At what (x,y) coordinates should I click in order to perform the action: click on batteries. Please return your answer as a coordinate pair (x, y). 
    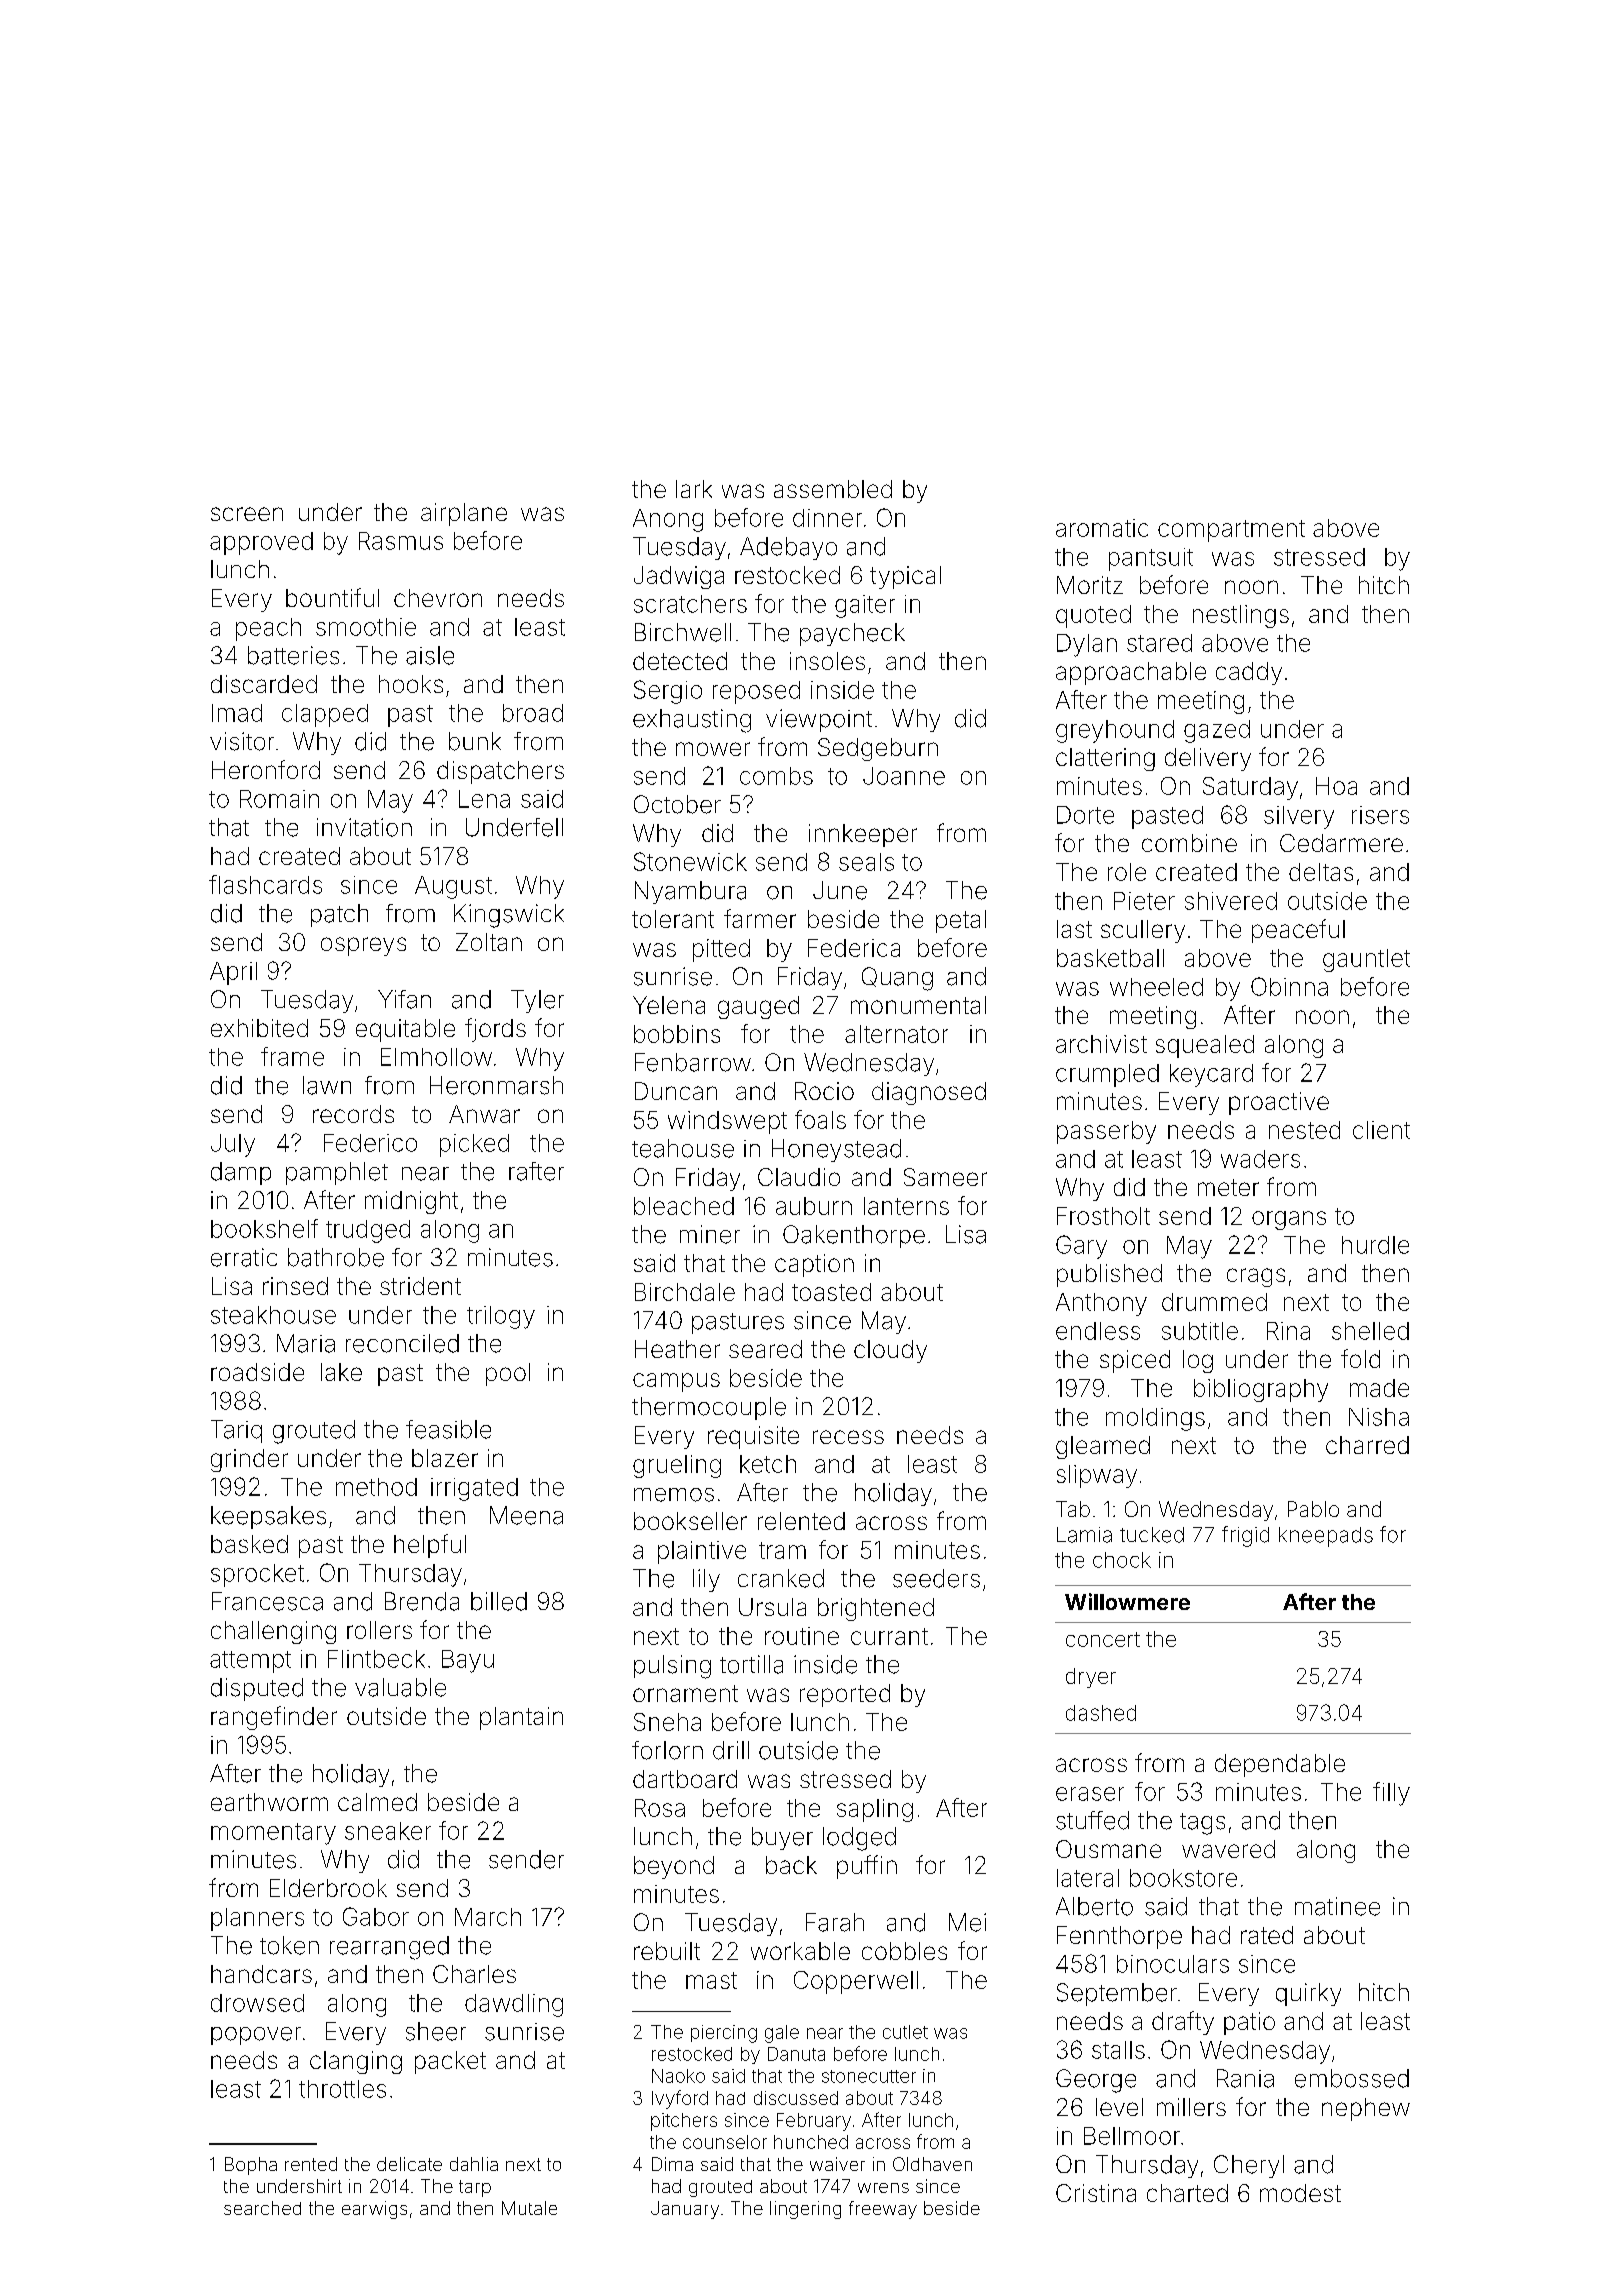
    Looking at the image, I should click on (293, 655).
